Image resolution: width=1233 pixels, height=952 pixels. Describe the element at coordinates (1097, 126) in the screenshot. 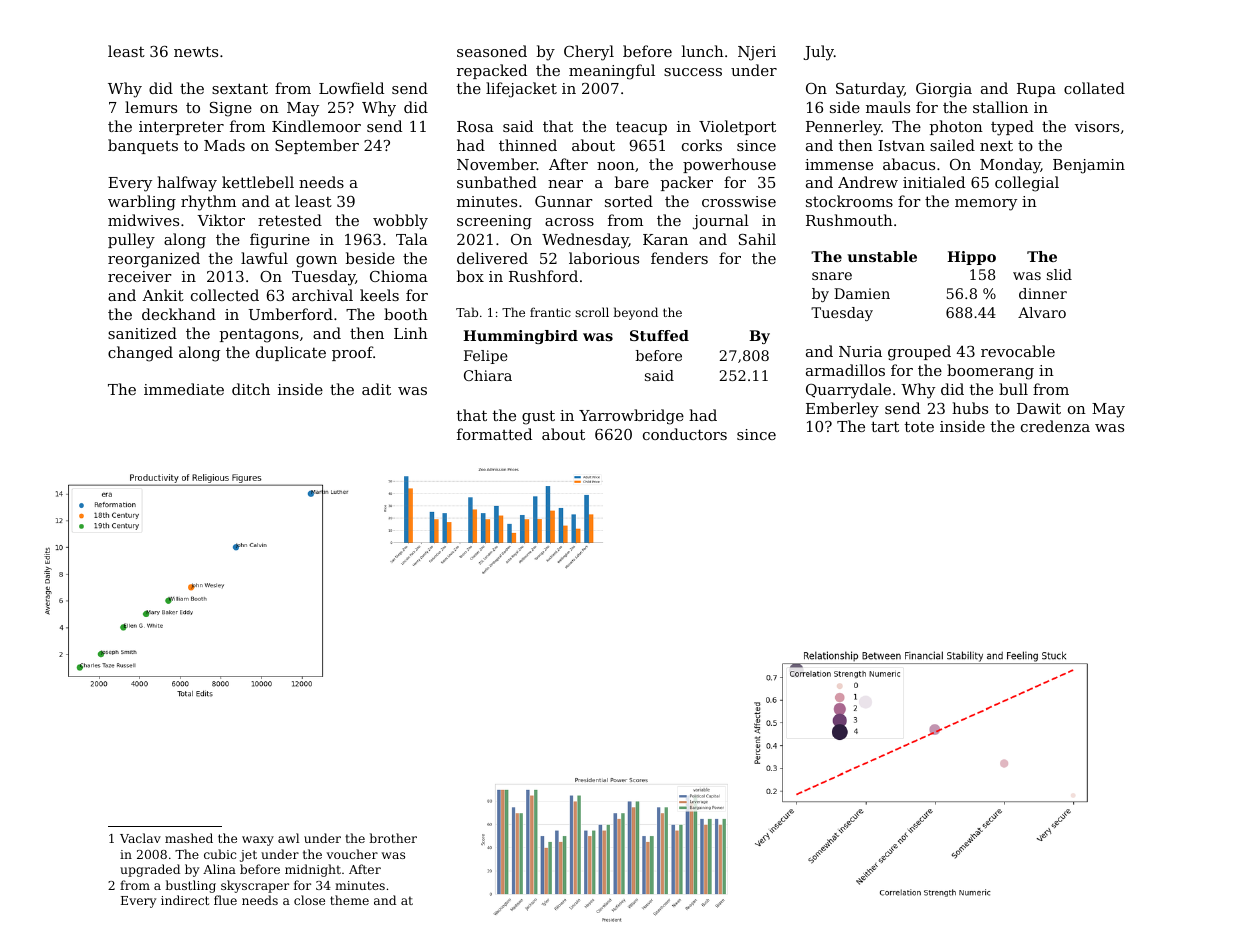

I see `visors` at that location.
